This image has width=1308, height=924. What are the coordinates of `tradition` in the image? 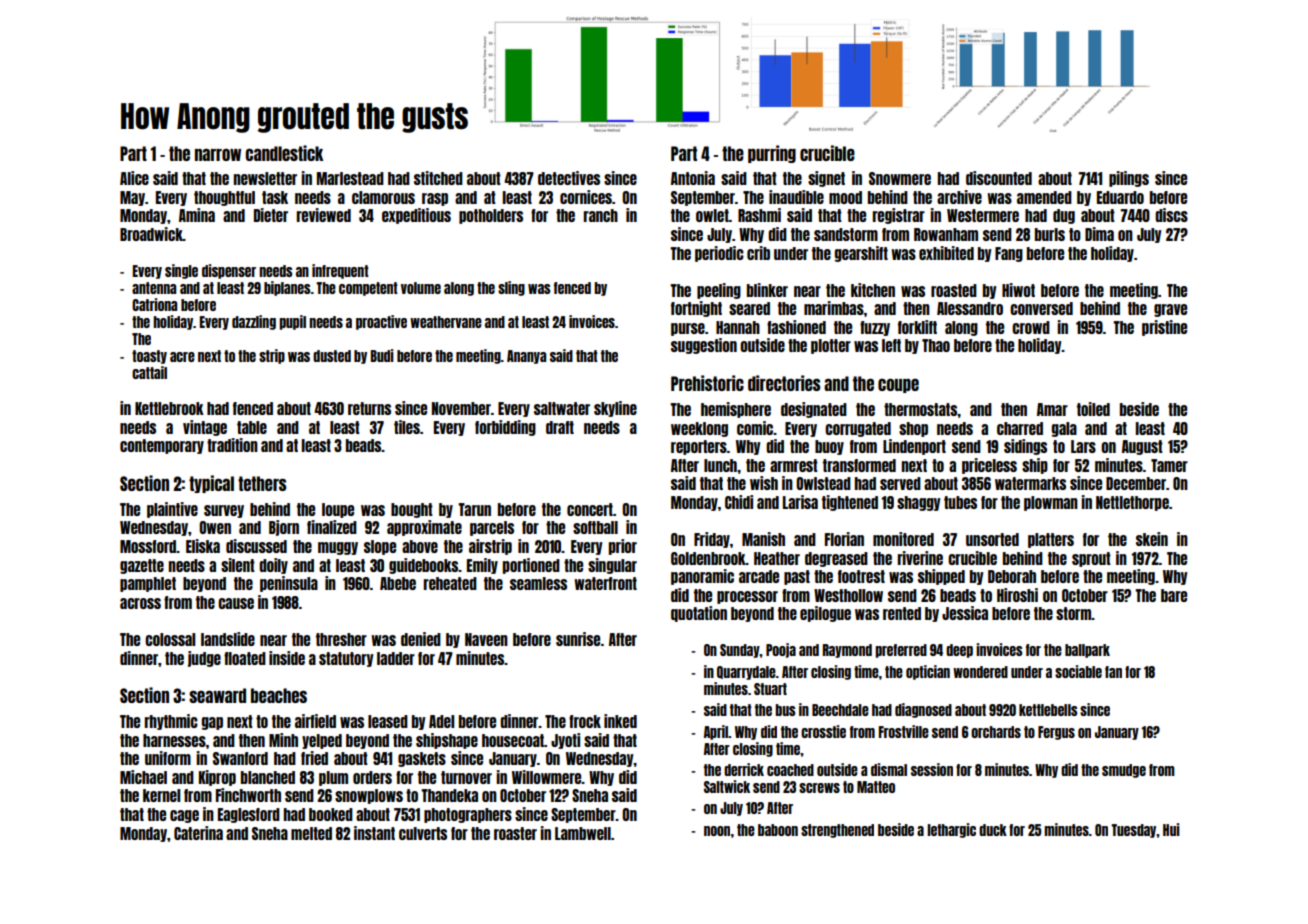 It's located at (232, 445).
